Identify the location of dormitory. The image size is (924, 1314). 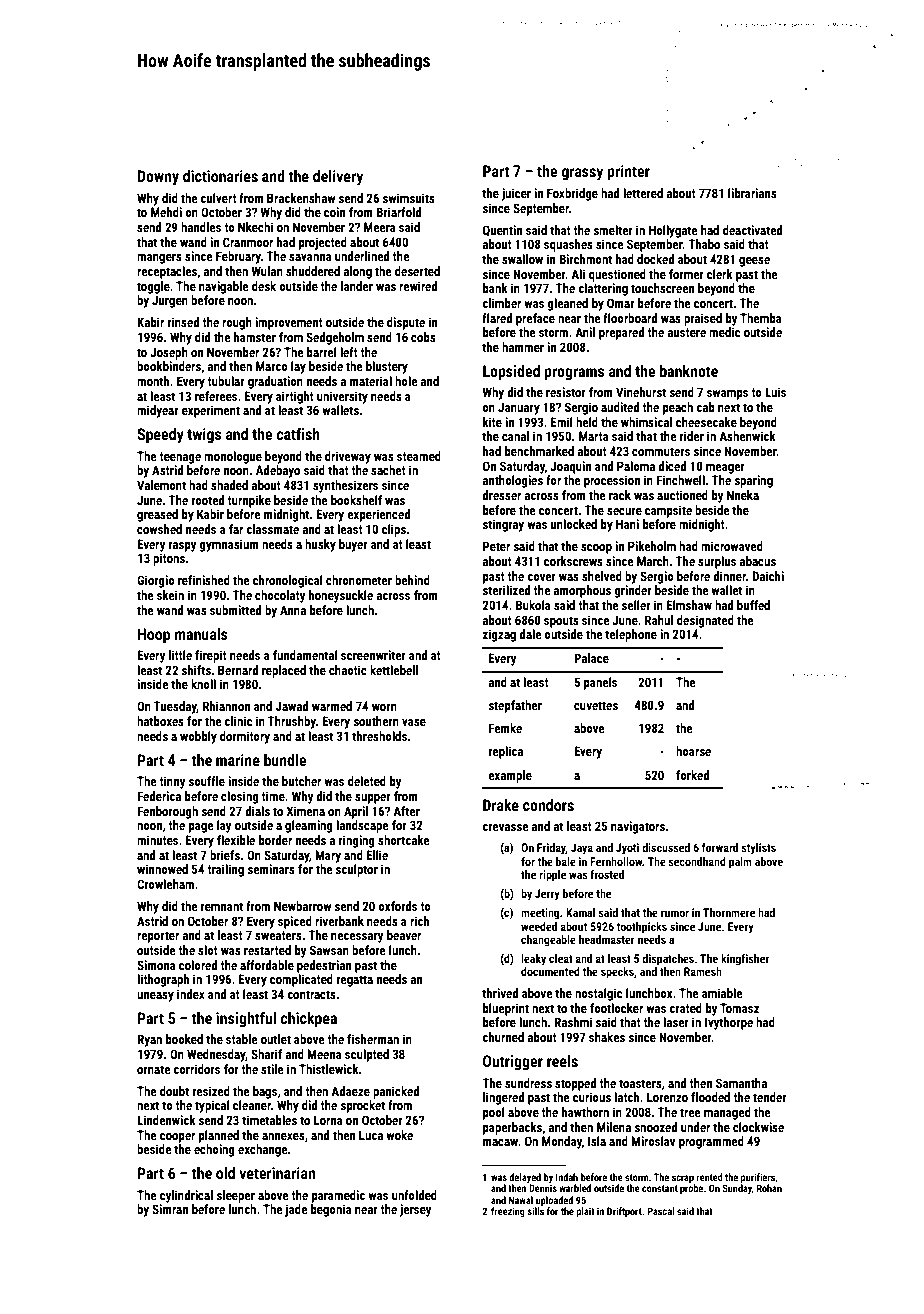
(245, 737).
